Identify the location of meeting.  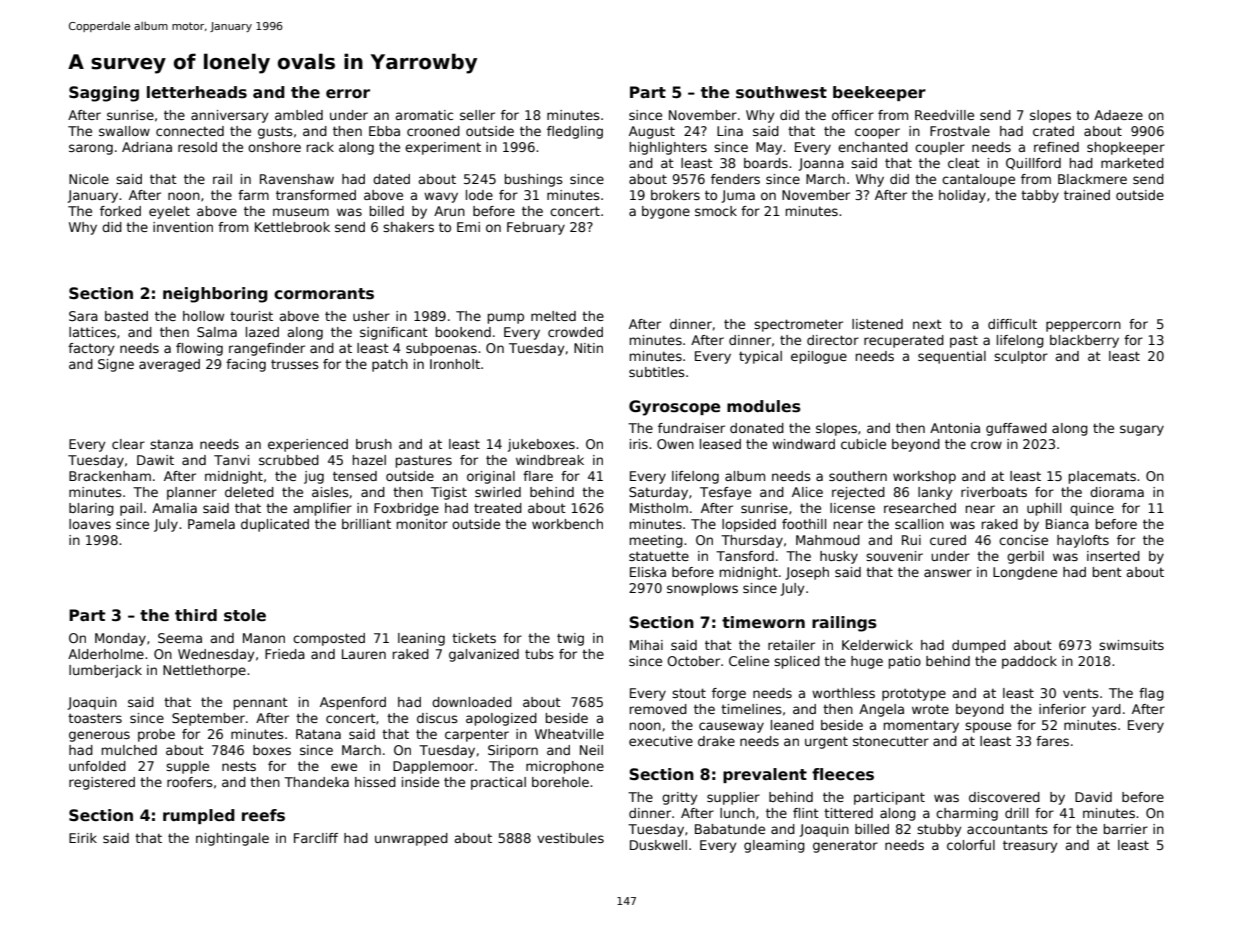
(656, 541).
